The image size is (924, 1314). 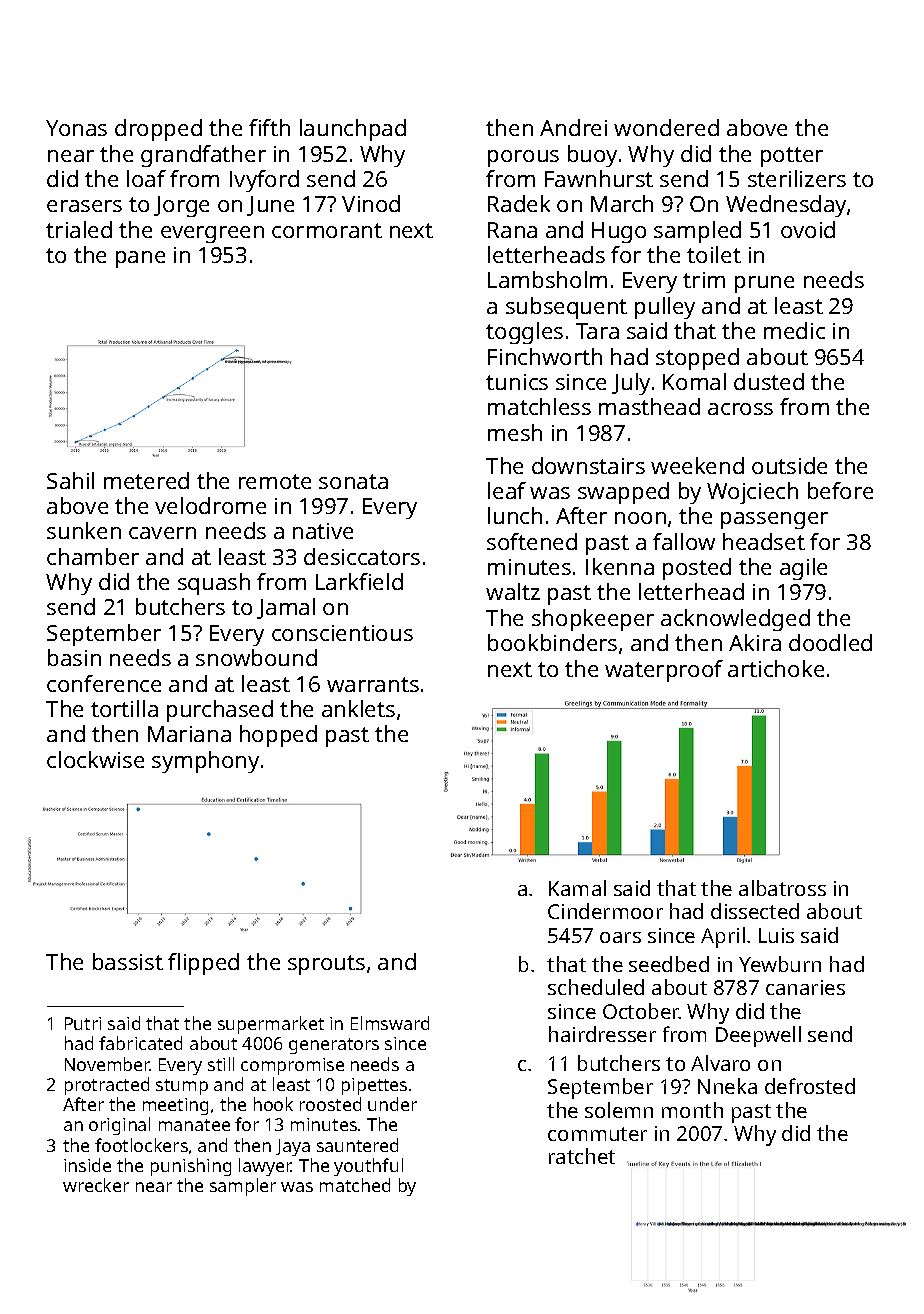 I want to click on Akira, so click(x=755, y=642).
